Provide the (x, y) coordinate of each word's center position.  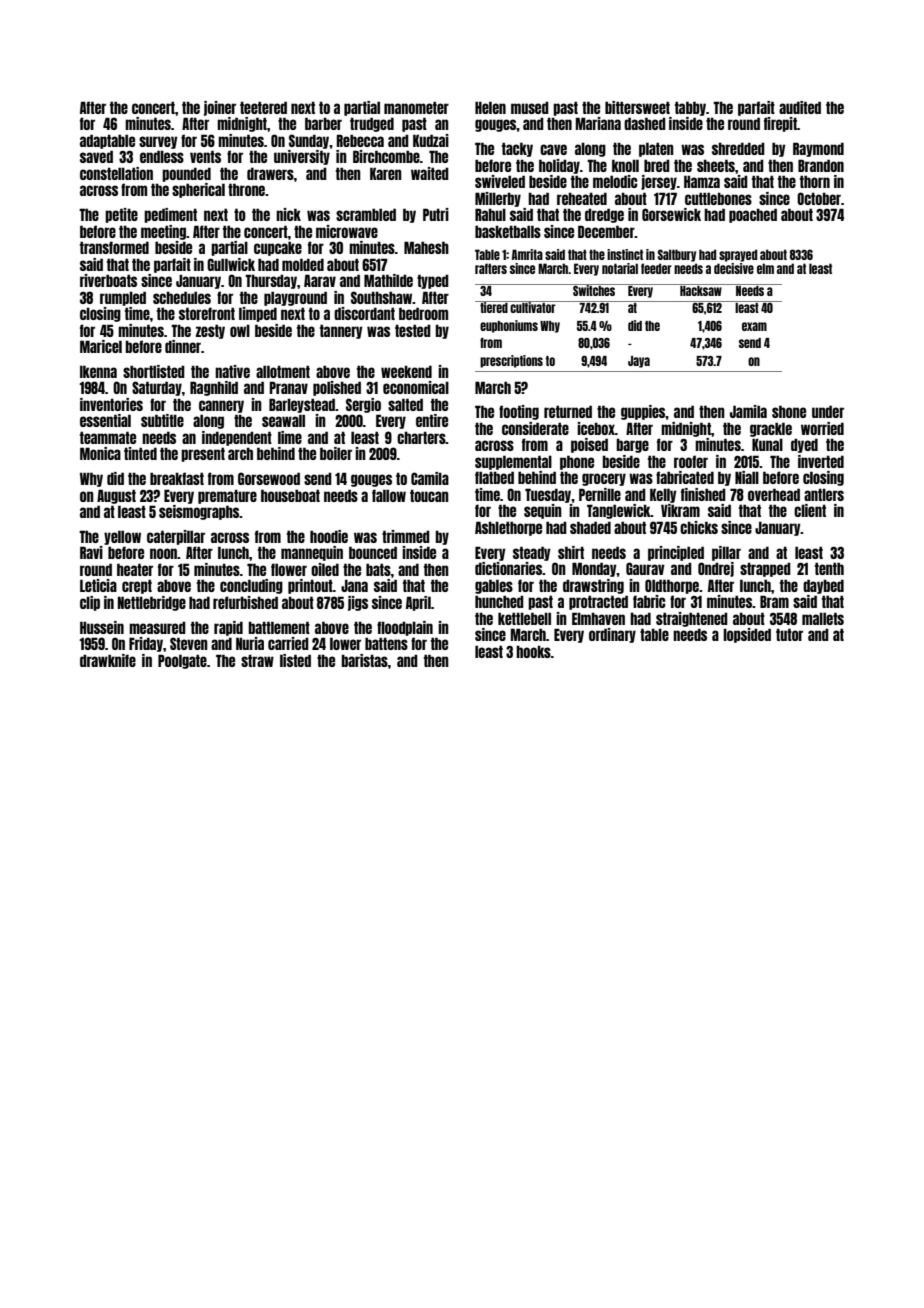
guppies (643, 412)
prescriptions (511, 361)
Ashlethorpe (508, 528)
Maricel (101, 346)
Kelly (663, 495)
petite (121, 215)
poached (753, 215)
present (203, 454)
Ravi (91, 552)
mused (530, 107)
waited (430, 173)
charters (421, 437)
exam (754, 326)
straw (257, 660)
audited (800, 107)
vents (205, 156)
